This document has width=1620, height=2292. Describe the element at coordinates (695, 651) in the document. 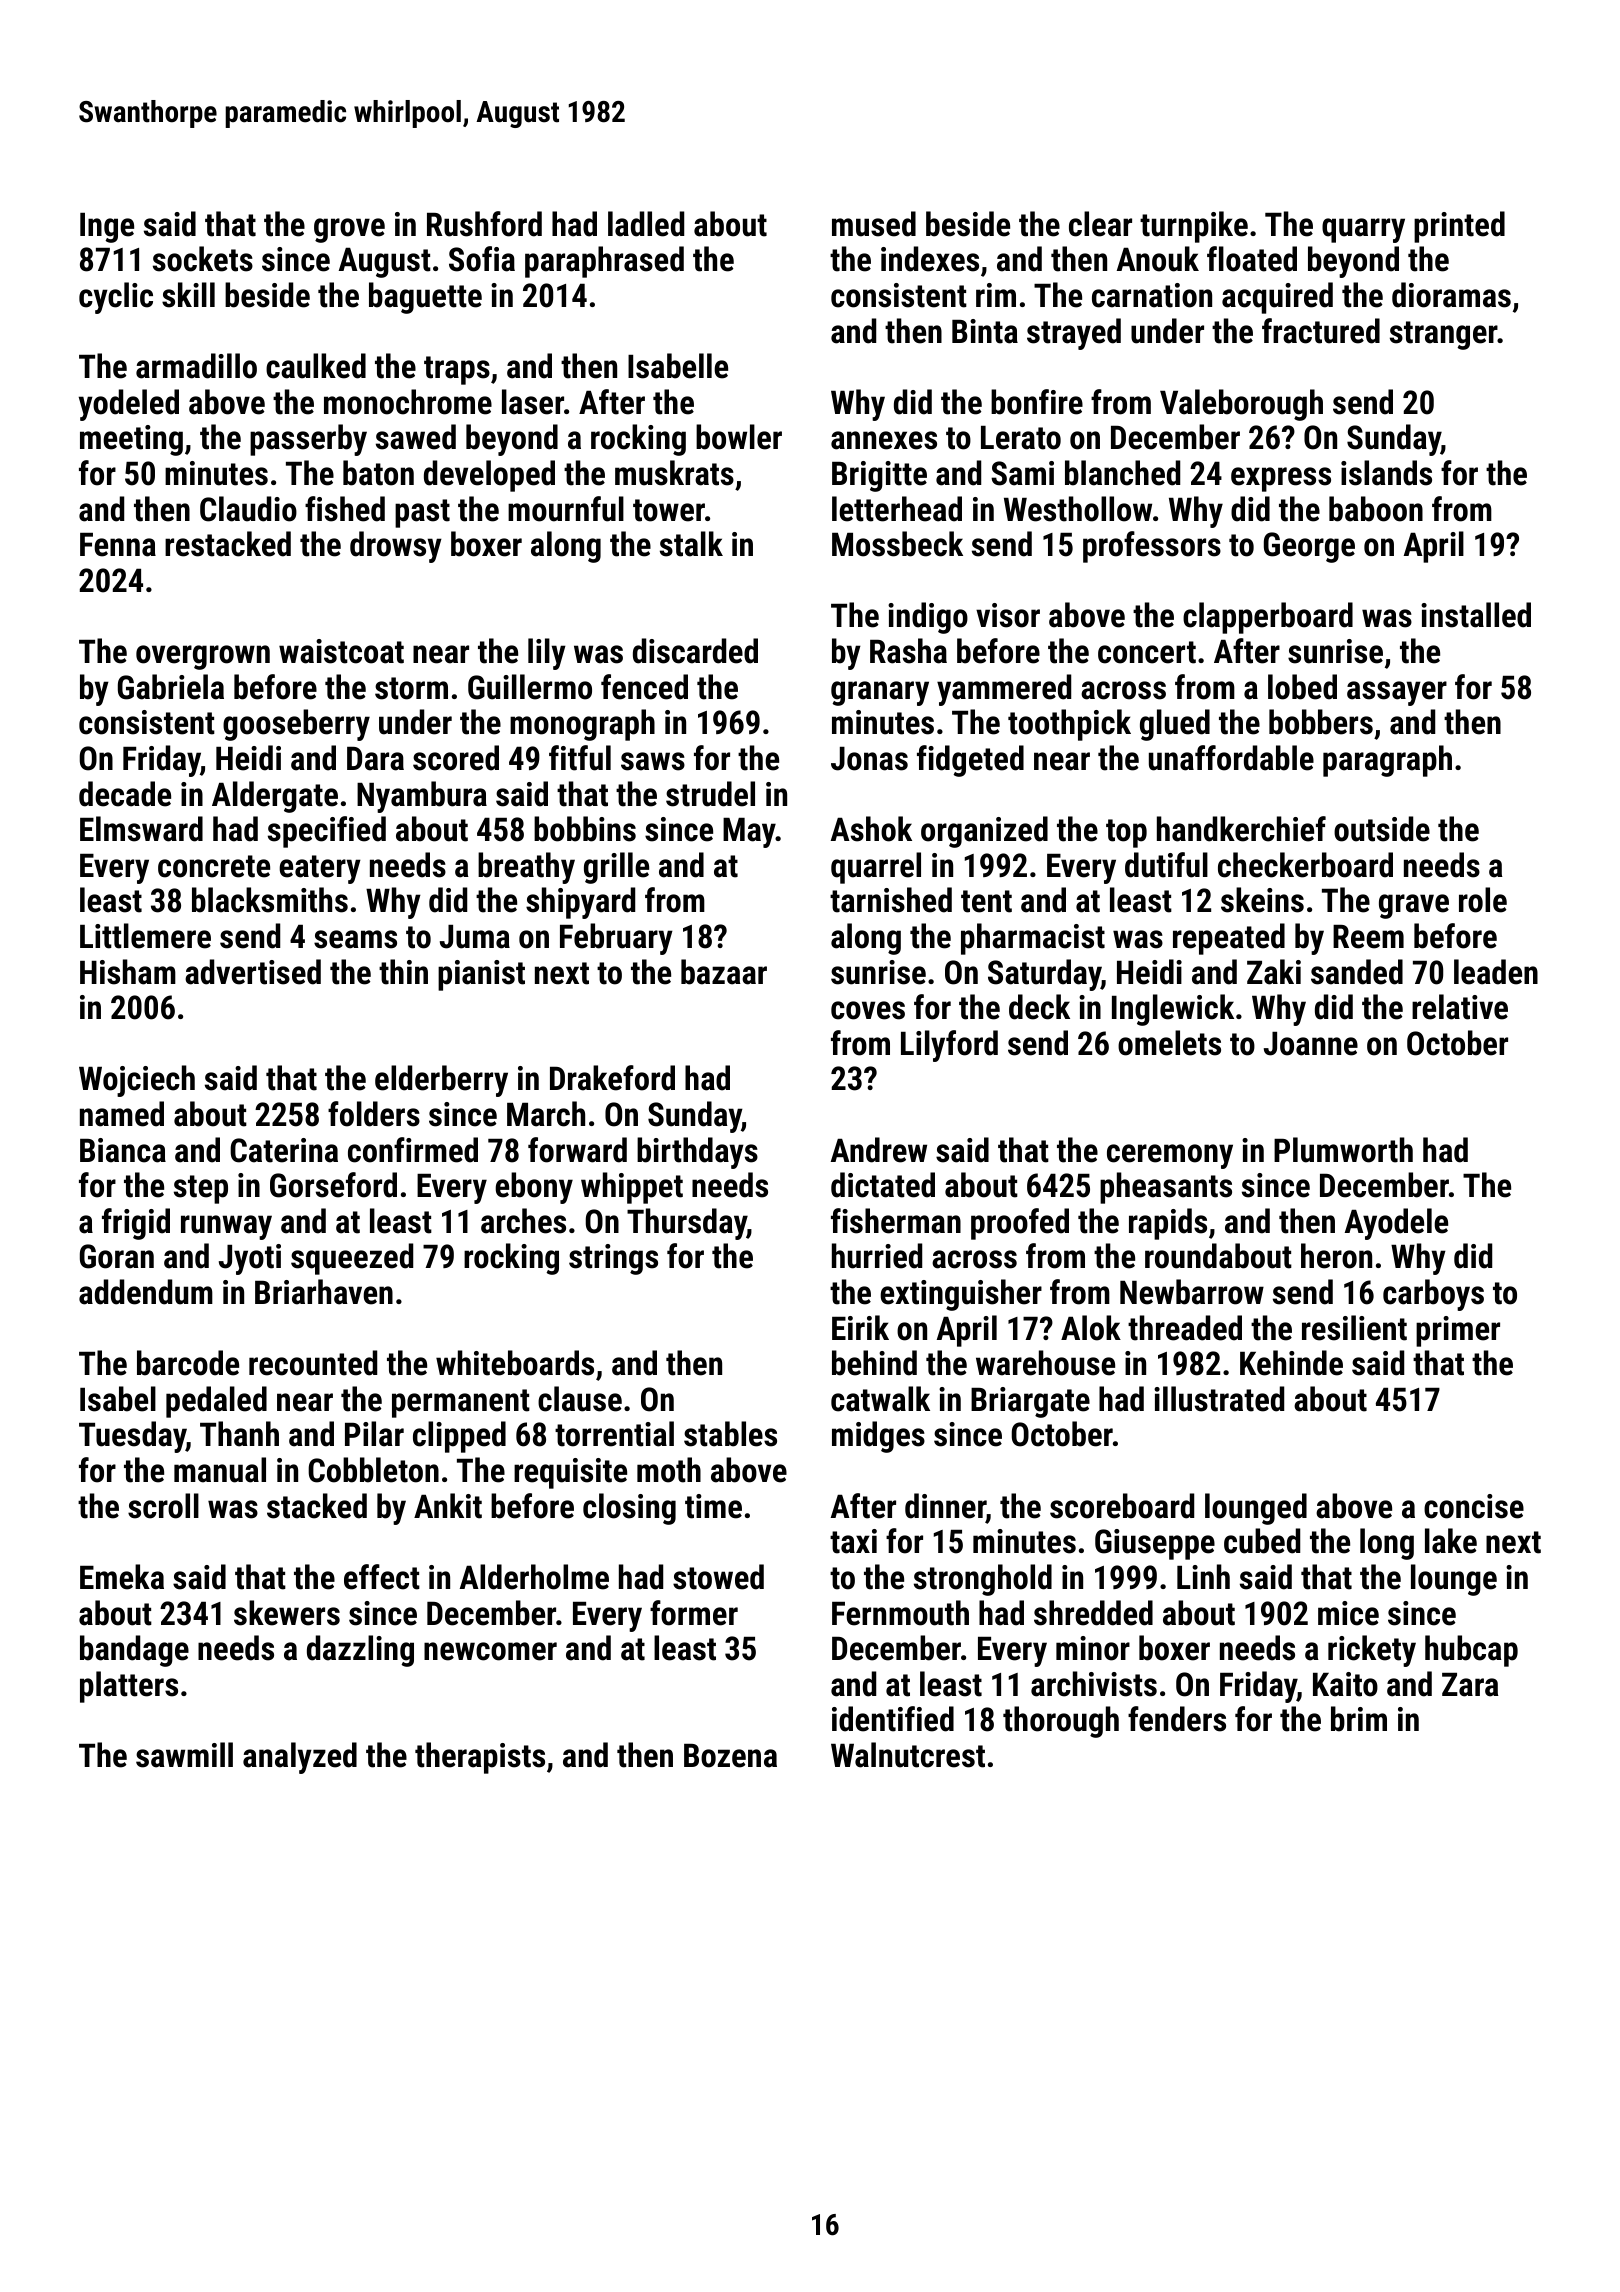

I see `discarded` at that location.
